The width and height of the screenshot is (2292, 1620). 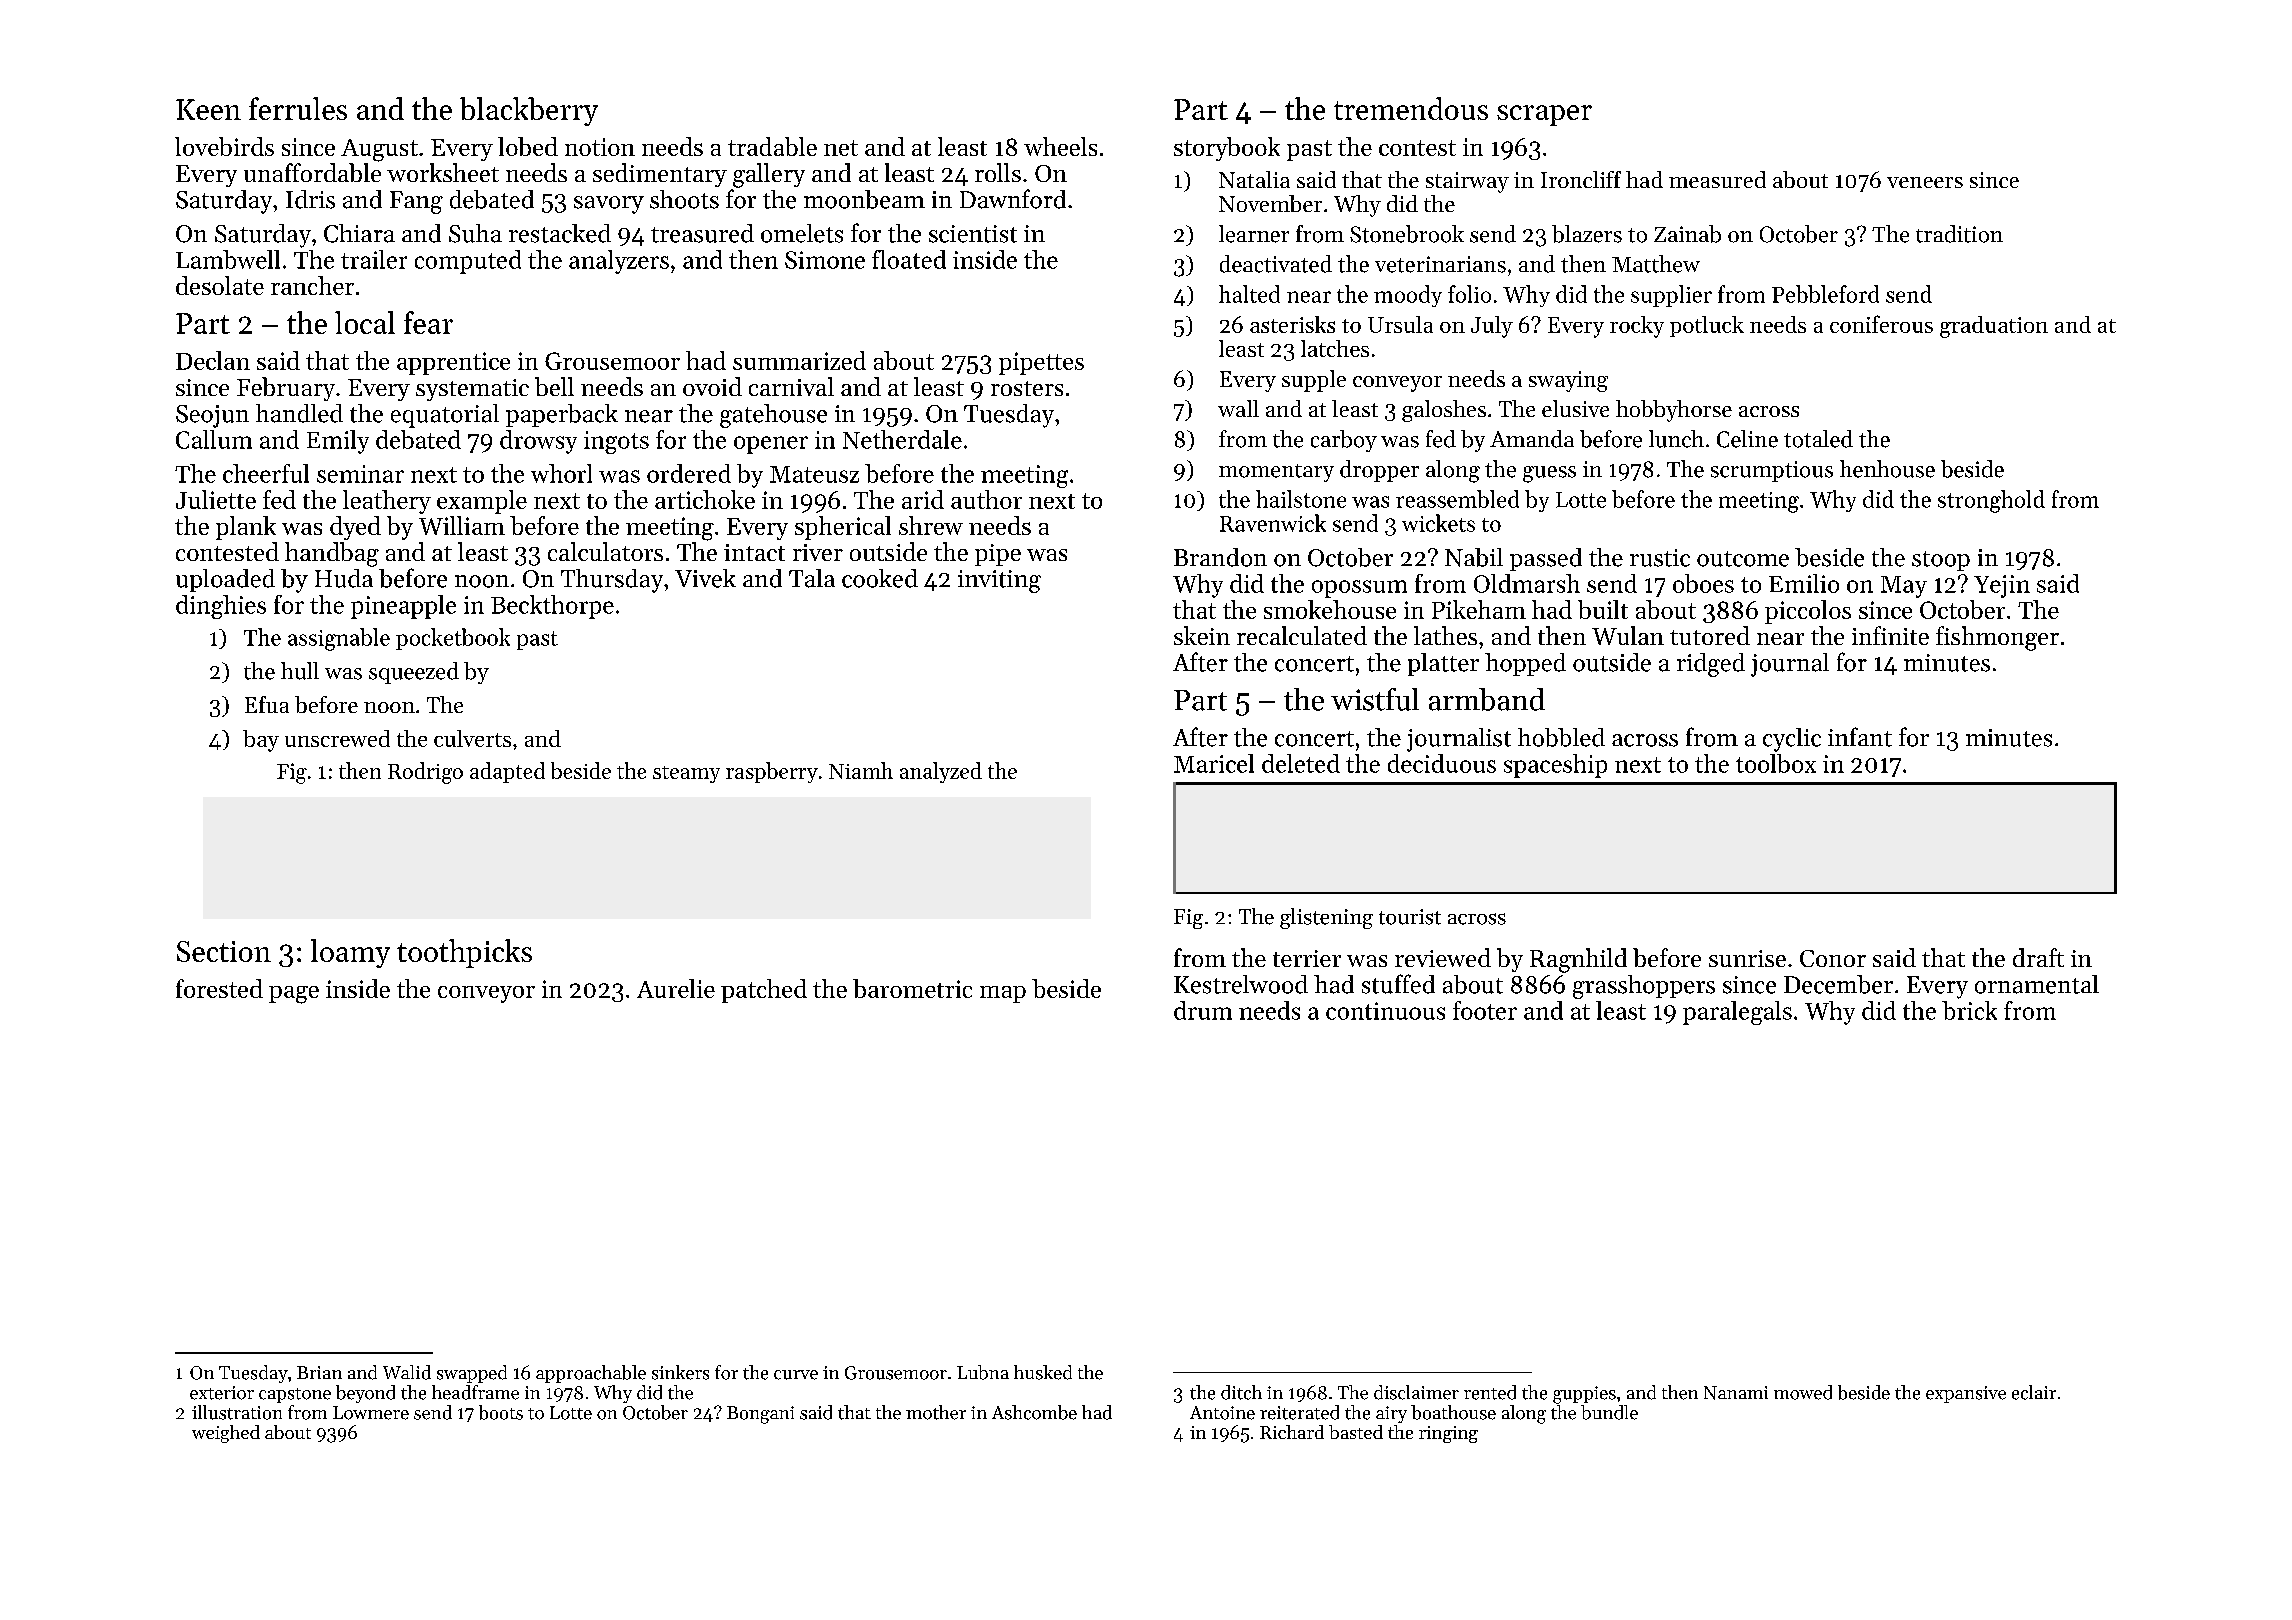 I want to click on footer, so click(x=1485, y=1010).
